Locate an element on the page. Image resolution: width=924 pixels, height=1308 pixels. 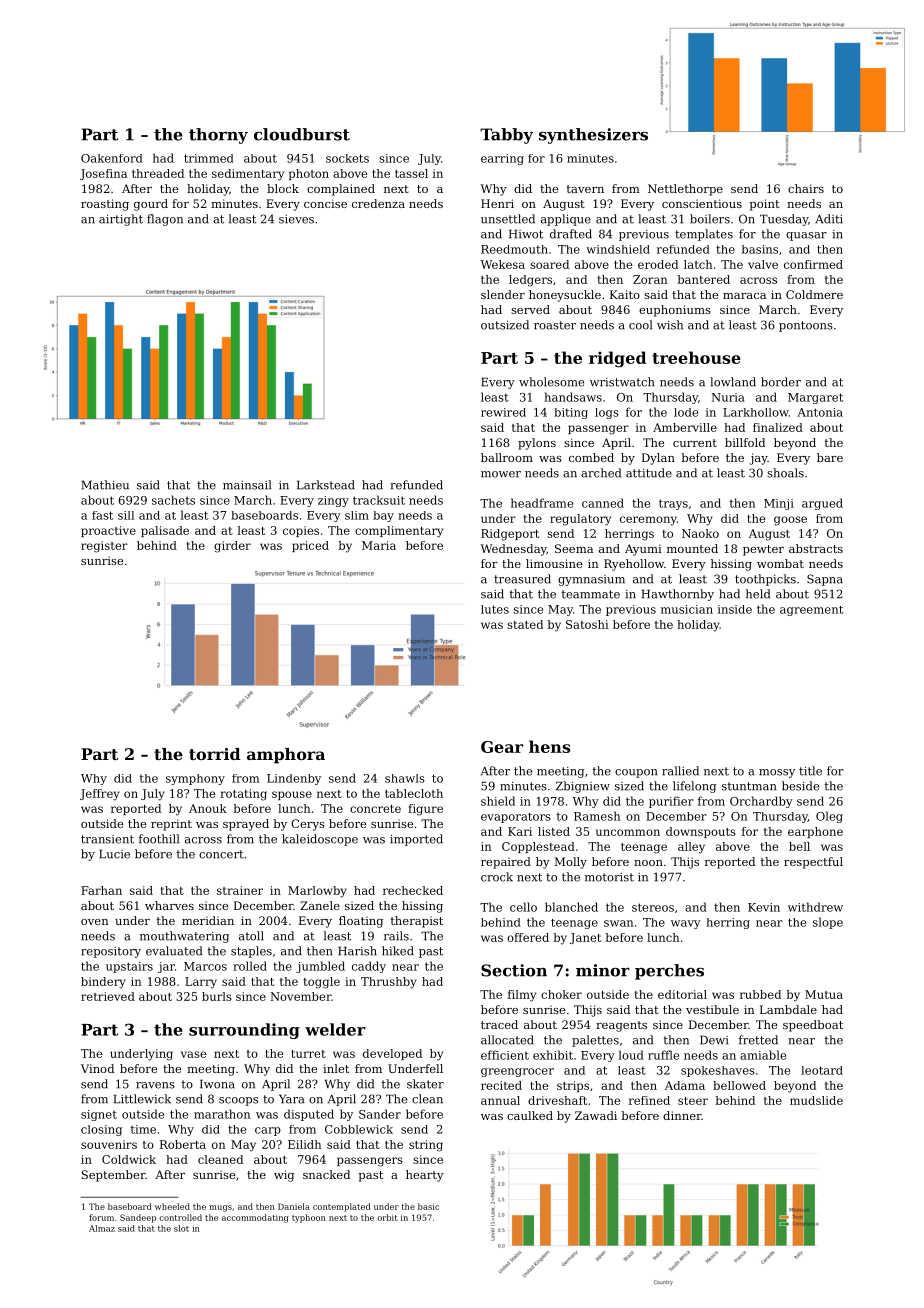
rubbed is located at coordinates (760, 994).
